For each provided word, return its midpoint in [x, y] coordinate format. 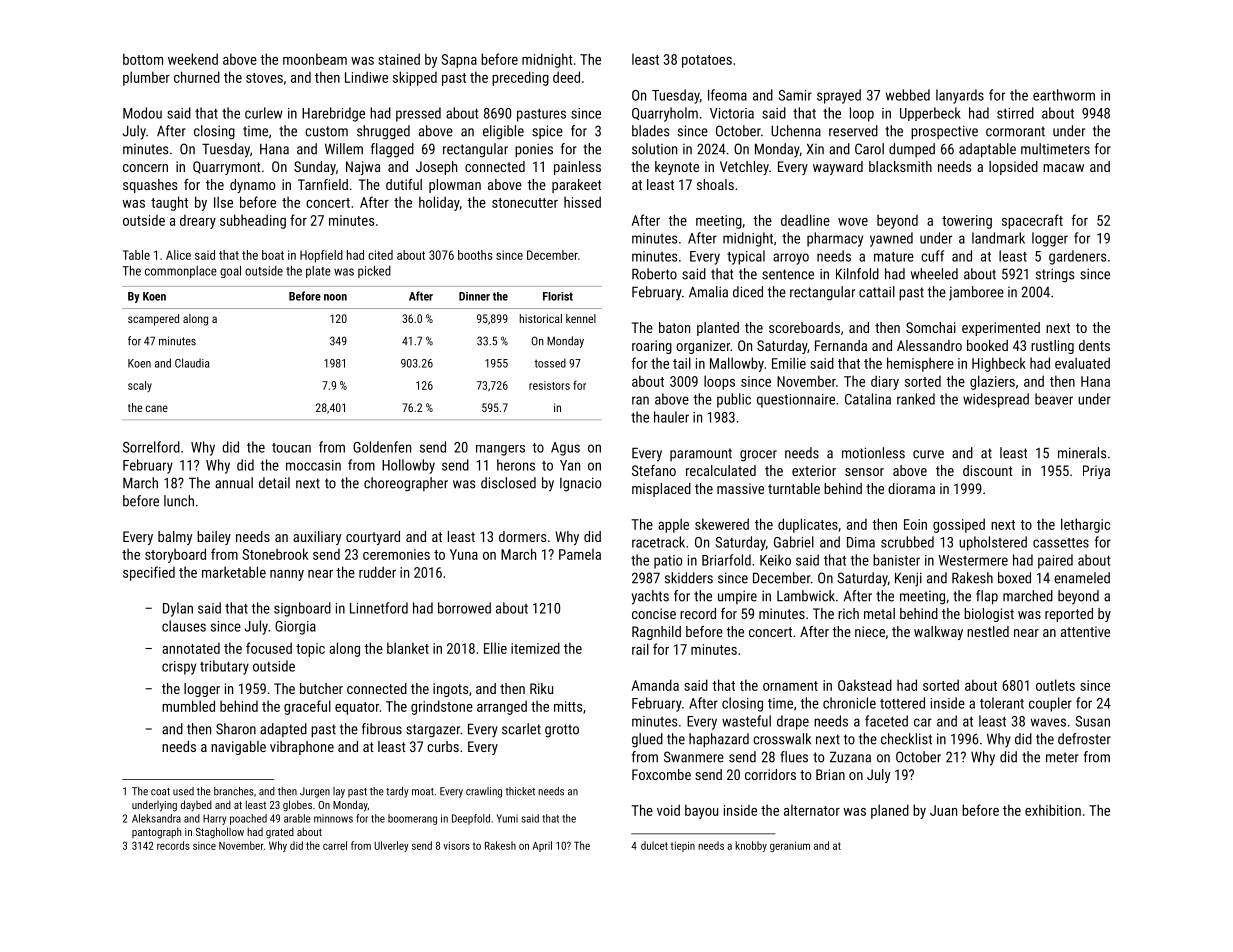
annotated [191, 648]
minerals [1082, 453]
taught [169, 203]
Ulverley [391, 846]
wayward [838, 168]
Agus [565, 449]
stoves [264, 78]
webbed [908, 95]
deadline [805, 220]
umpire [737, 597]
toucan [291, 448]
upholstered [993, 543]
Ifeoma [727, 95]
